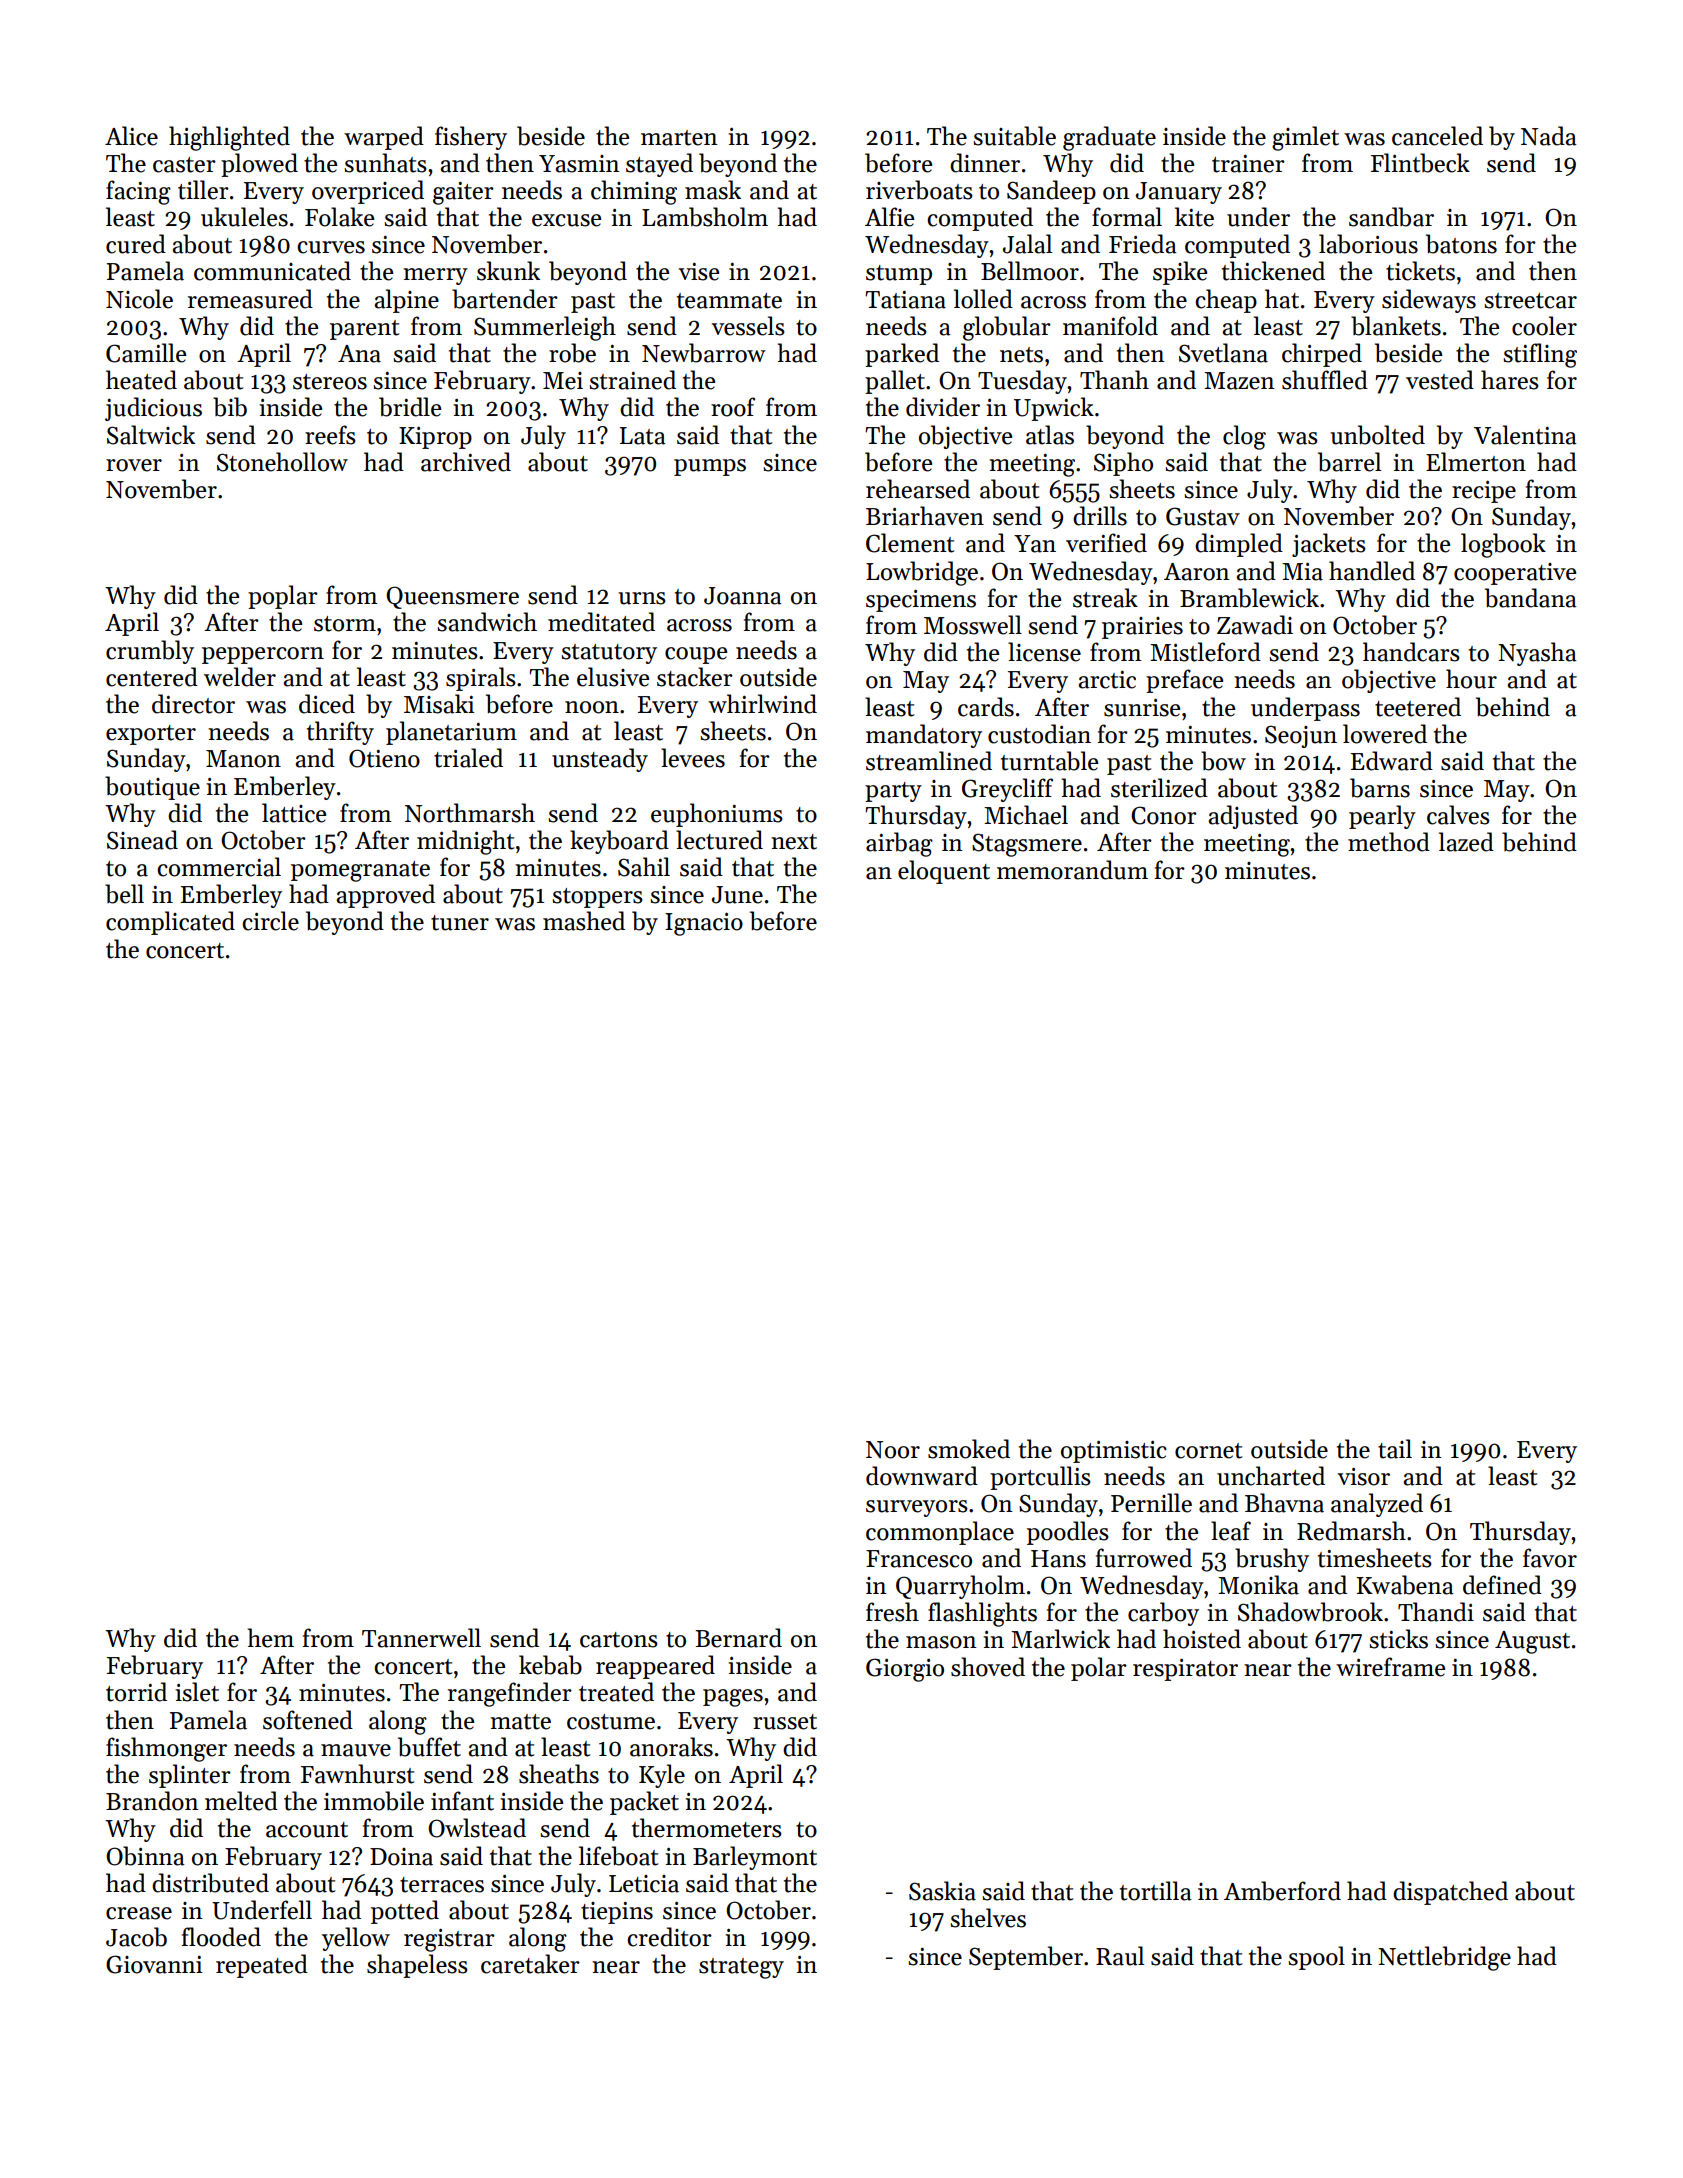  What do you see at coordinates (642, 598) in the screenshot?
I see `urns` at bounding box center [642, 598].
